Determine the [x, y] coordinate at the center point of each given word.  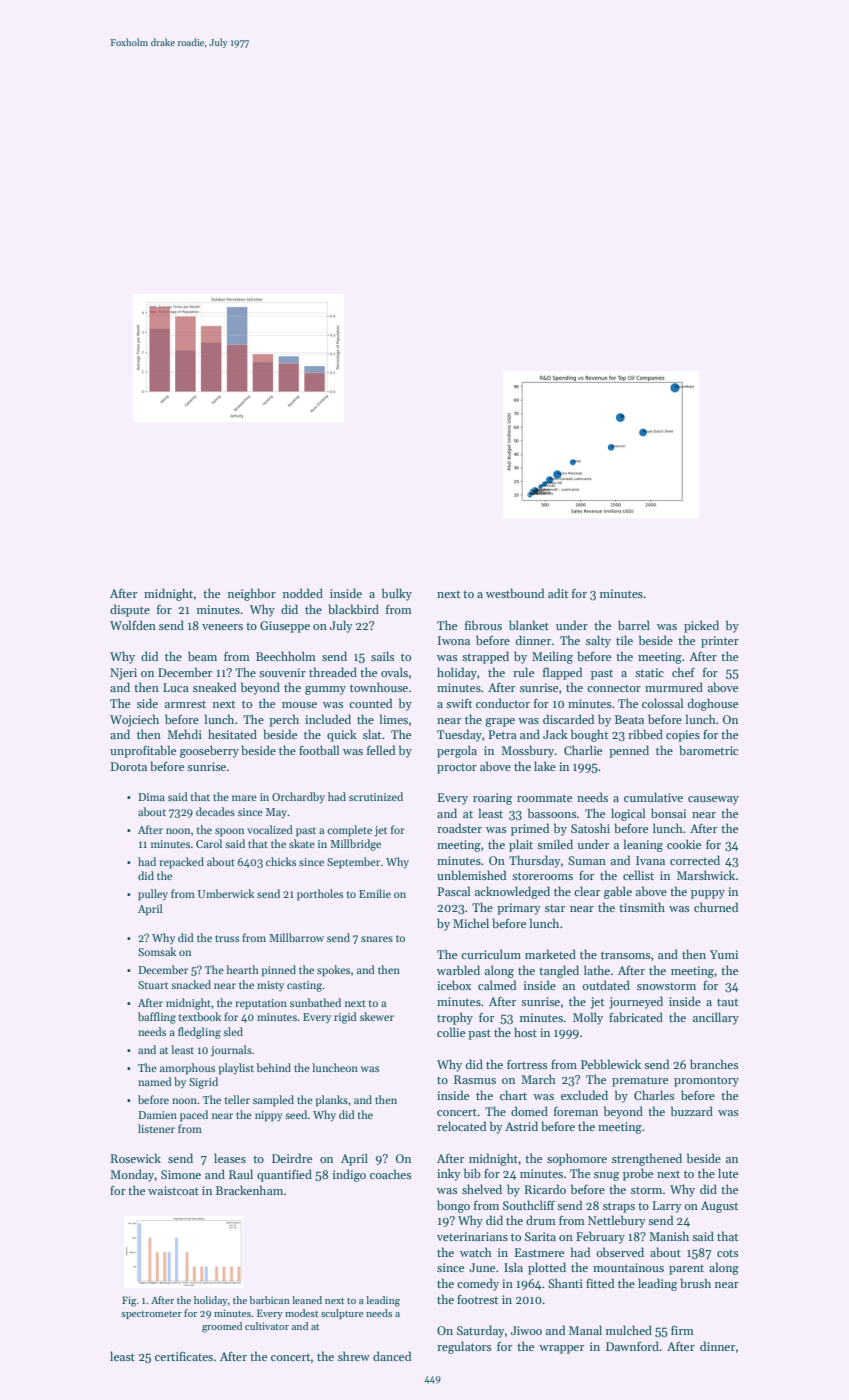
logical [628, 814]
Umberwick [226, 893]
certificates [184, 1356]
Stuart [153, 985]
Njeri [123, 674]
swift [459, 703]
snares [377, 939]
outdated [606, 985]
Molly [588, 1018]
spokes [333, 971]
